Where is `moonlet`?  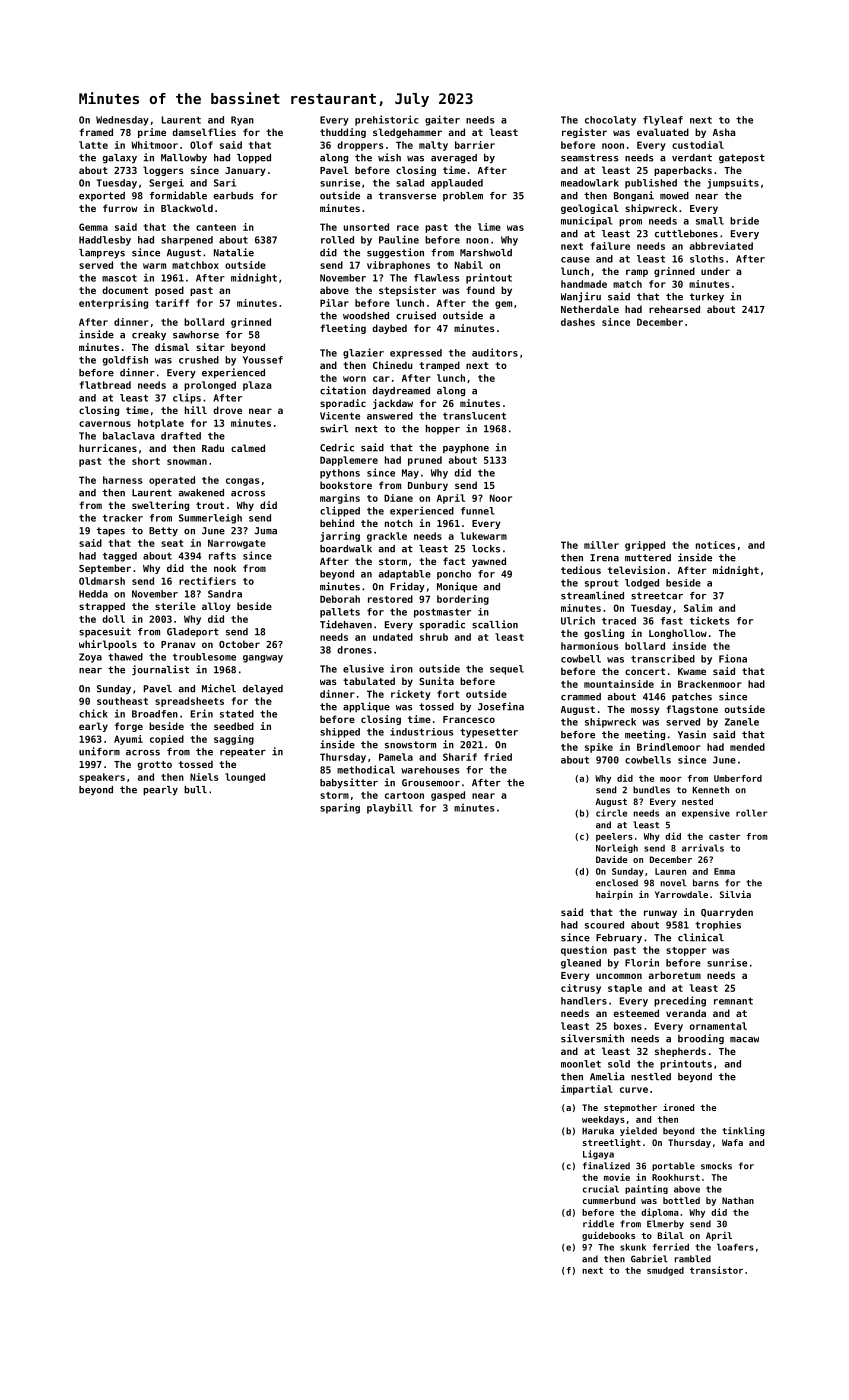 moonlet is located at coordinates (581, 1064).
